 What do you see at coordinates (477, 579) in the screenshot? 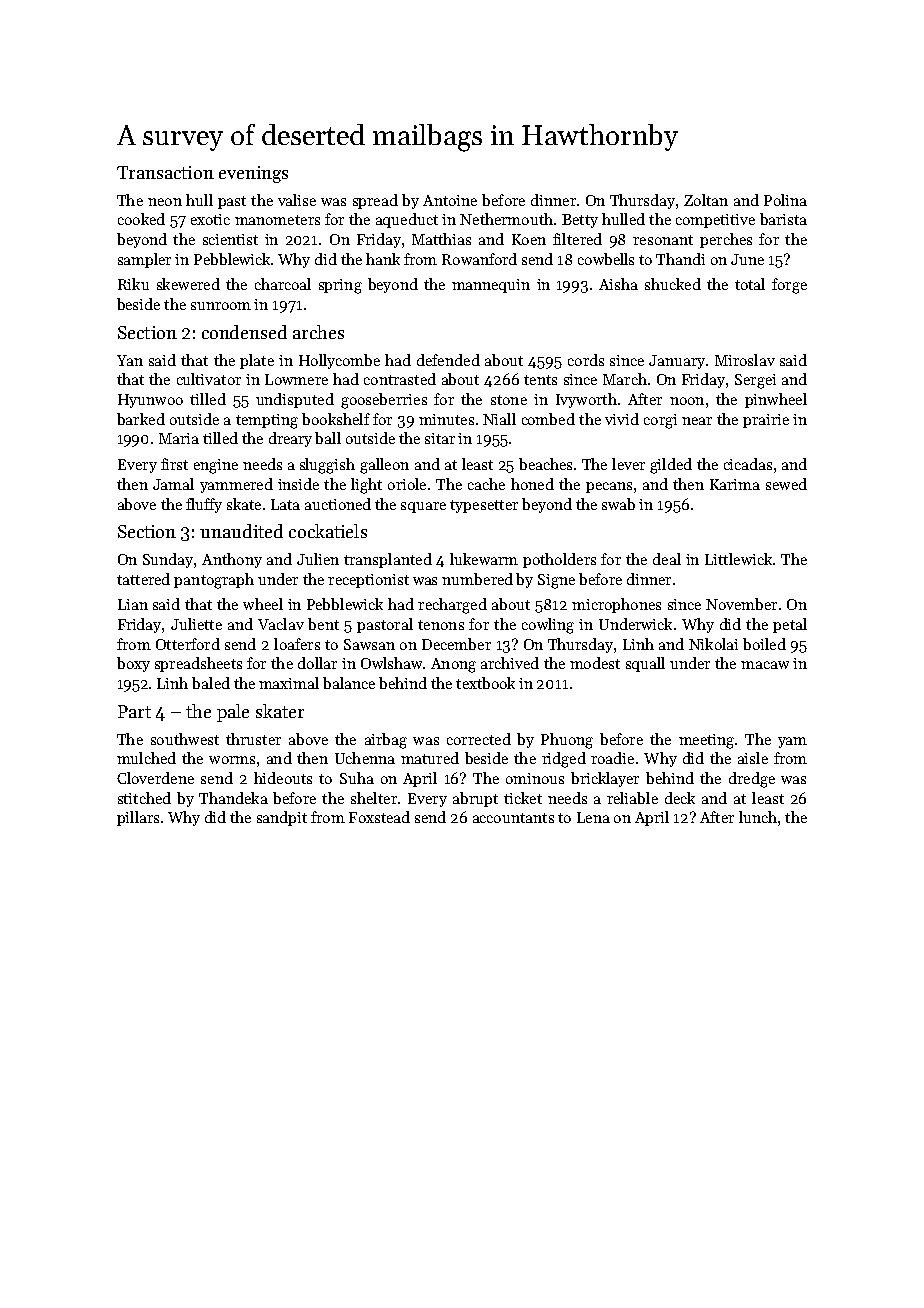
I see `numbered` at bounding box center [477, 579].
